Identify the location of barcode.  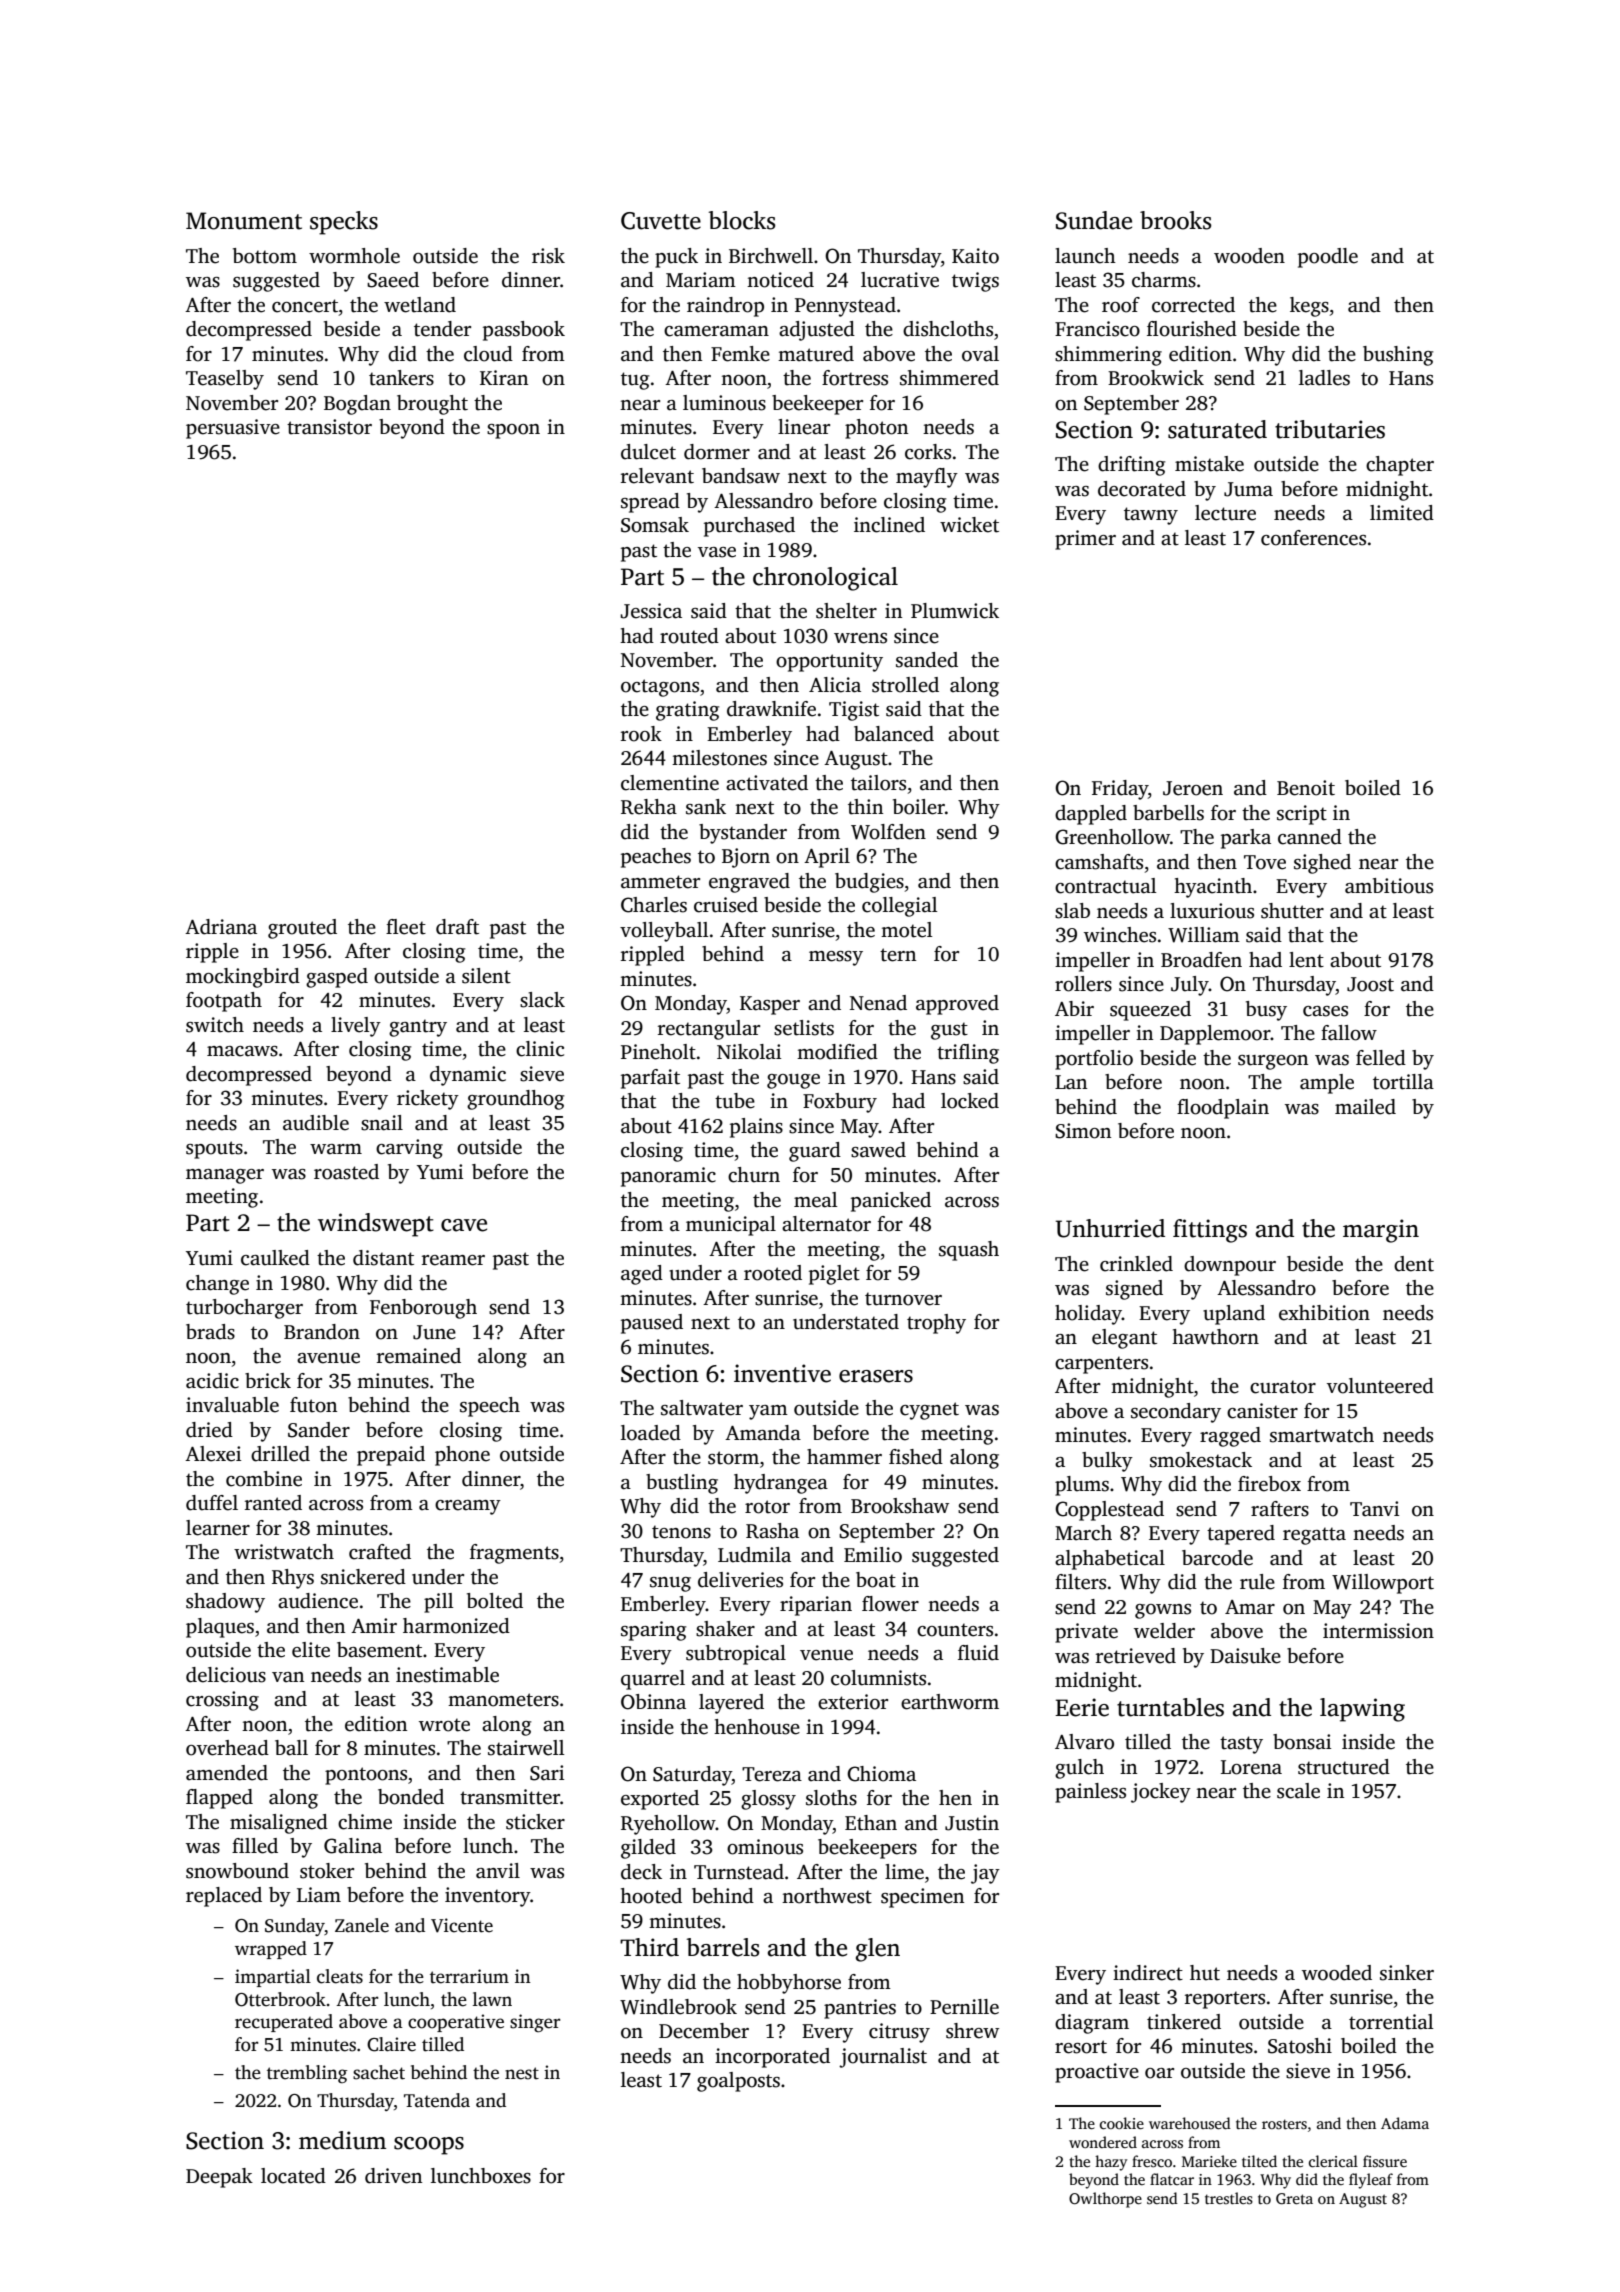
(1217, 1558).
